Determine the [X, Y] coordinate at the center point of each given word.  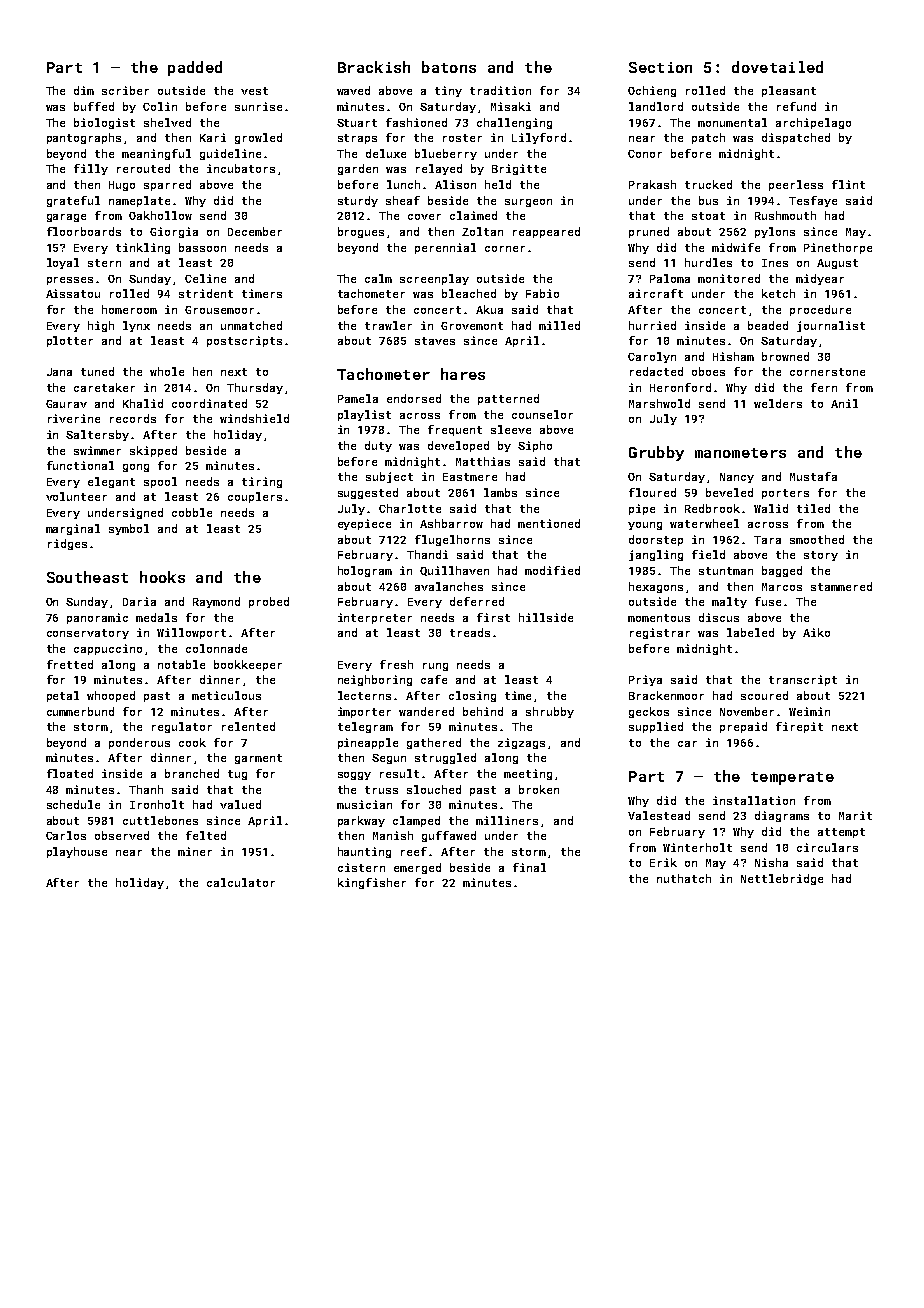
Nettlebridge [782, 879]
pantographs [84, 138]
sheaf [403, 200]
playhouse [77, 852]
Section [660, 67]
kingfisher [372, 883]
